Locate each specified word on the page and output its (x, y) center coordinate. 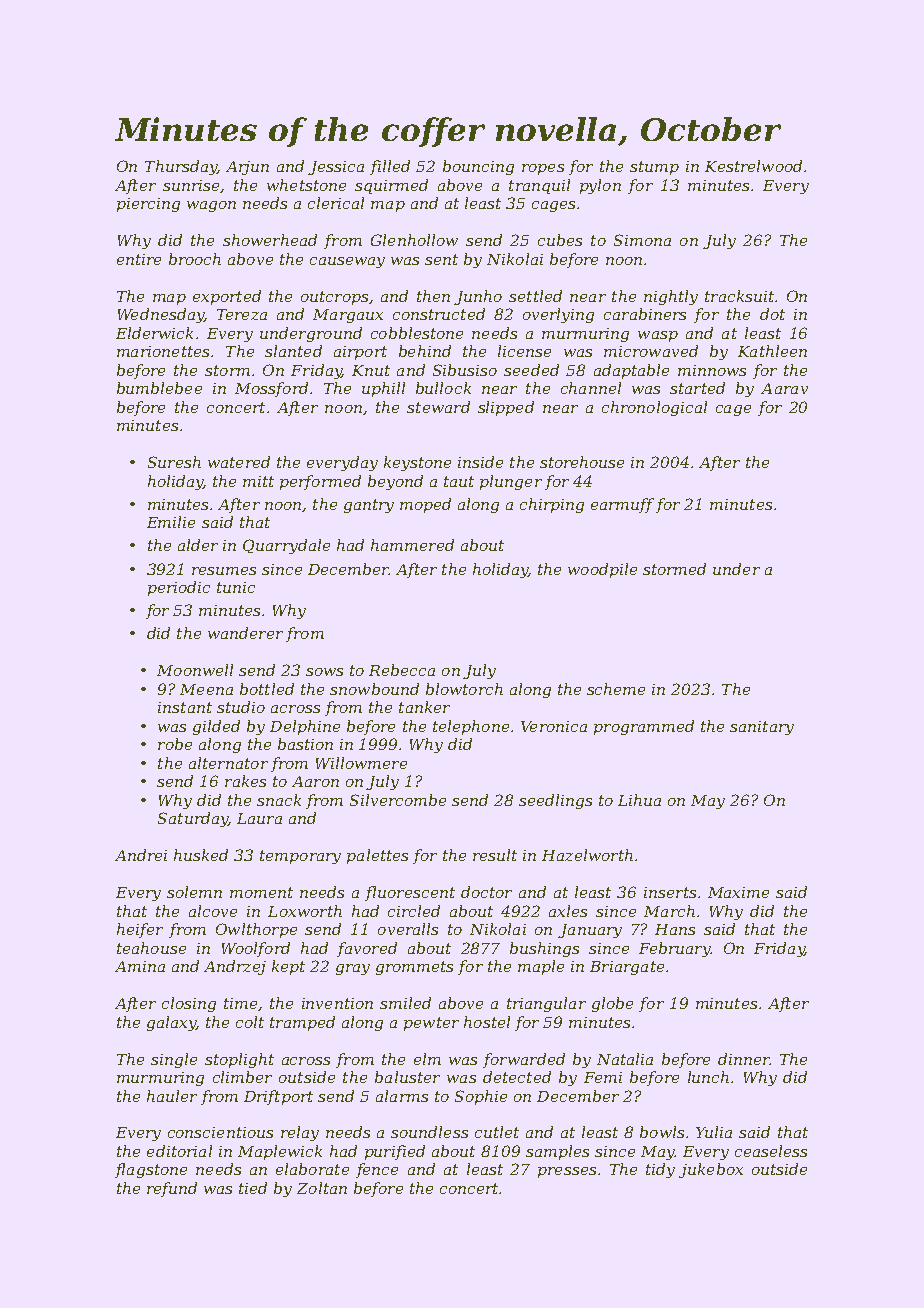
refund (172, 1189)
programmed (644, 727)
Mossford (271, 389)
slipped (506, 408)
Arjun (247, 168)
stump (654, 168)
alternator (228, 763)
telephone (471, 727)
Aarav (784, 388)
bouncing (478, 167)
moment (261, 892)
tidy (660, 1170)
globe (612, 1004)
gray (353, 969)
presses (567, 1172)
